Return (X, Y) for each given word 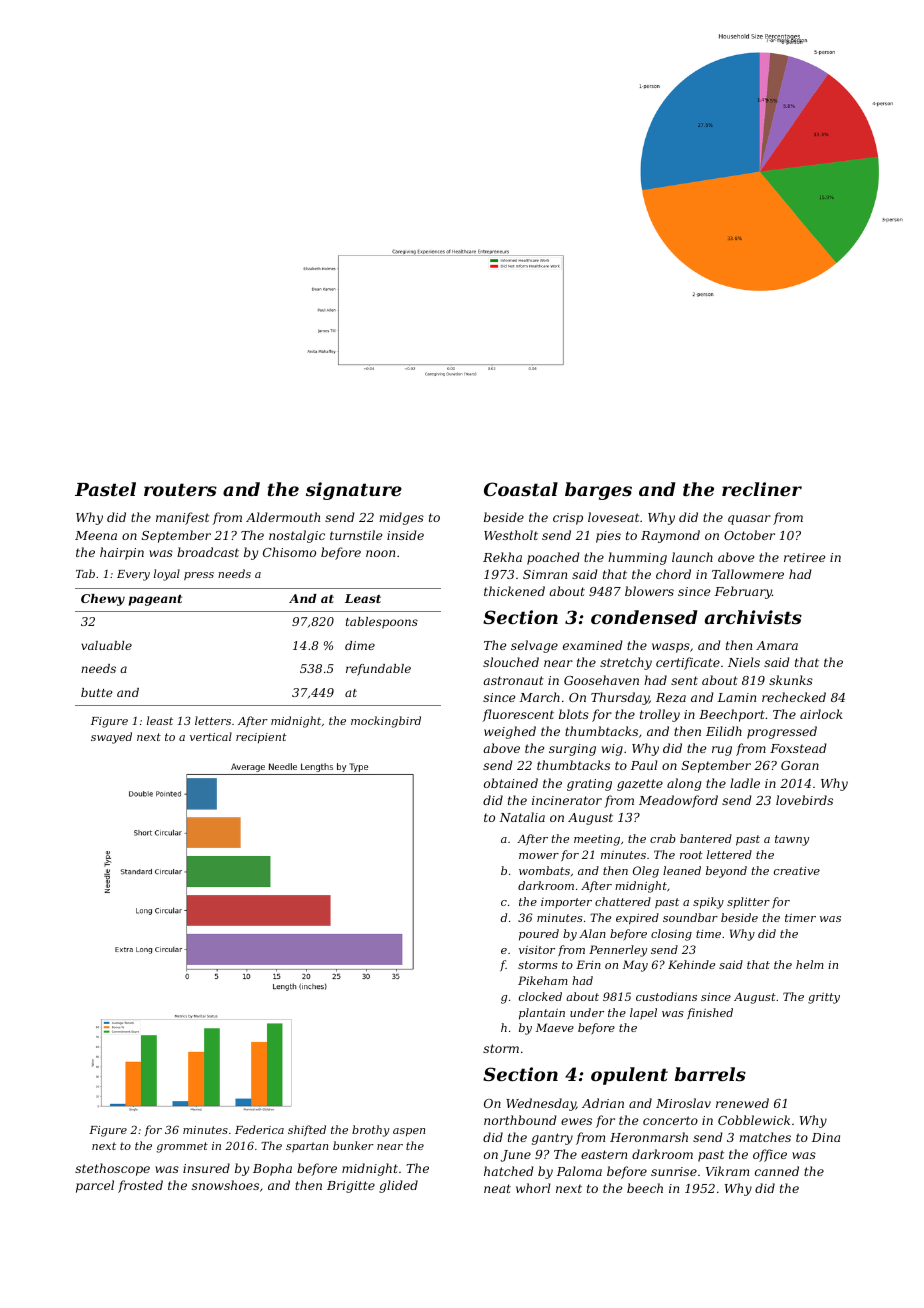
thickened (514, 591)
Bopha (272, 1169)
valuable (106, 645)
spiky (708, 903)
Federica (259, 1129)
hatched (509, 1171)
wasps (671, 648)
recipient (261, 738)
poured (539, 935)
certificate (688, 663)
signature (354, 491)
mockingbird (386, 722)
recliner (762, 489)
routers (180, 489)
